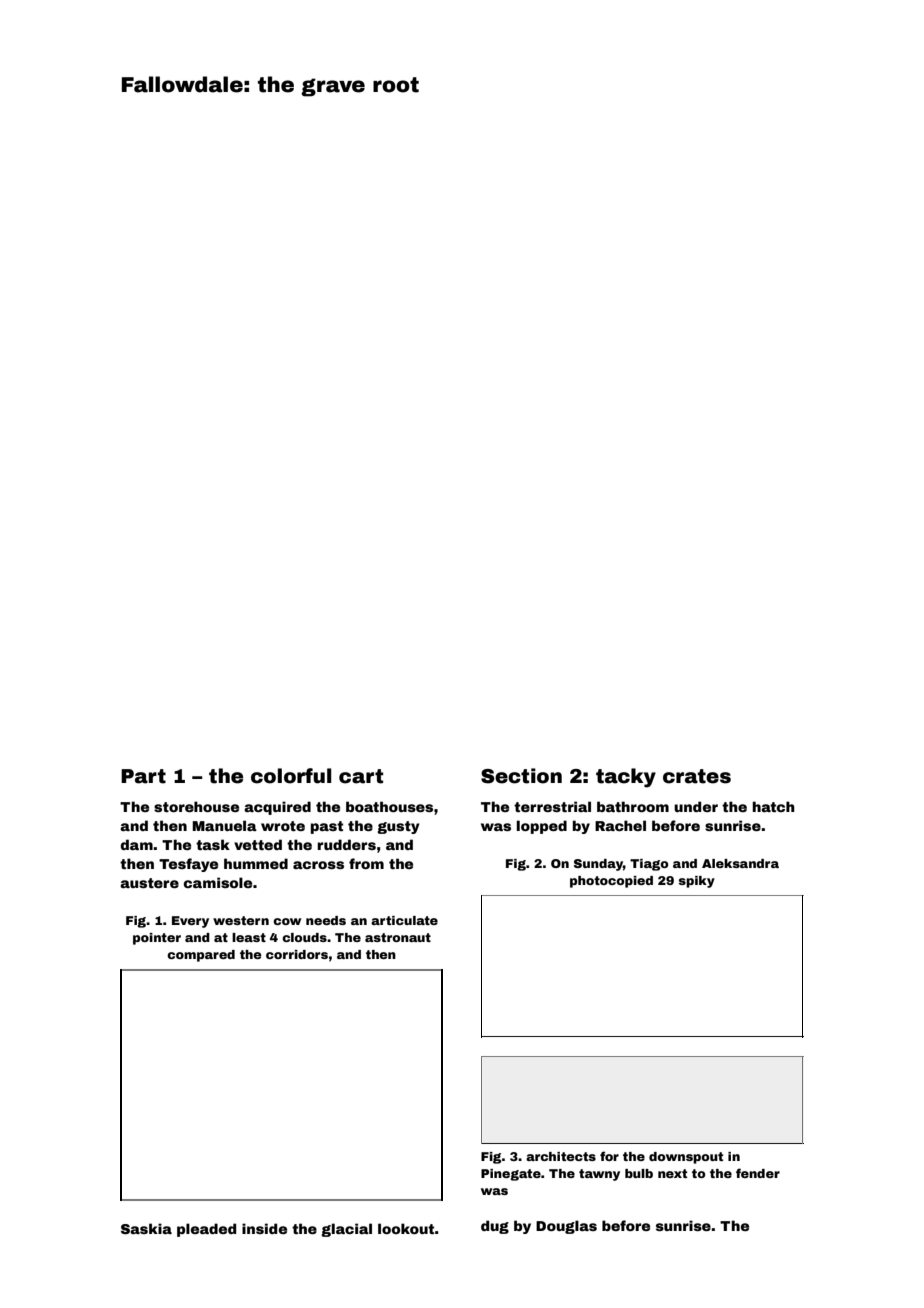 Image resolution: width=924 pixels, height=1308 pixels. I want to click on pointer, so click(157, 939).
